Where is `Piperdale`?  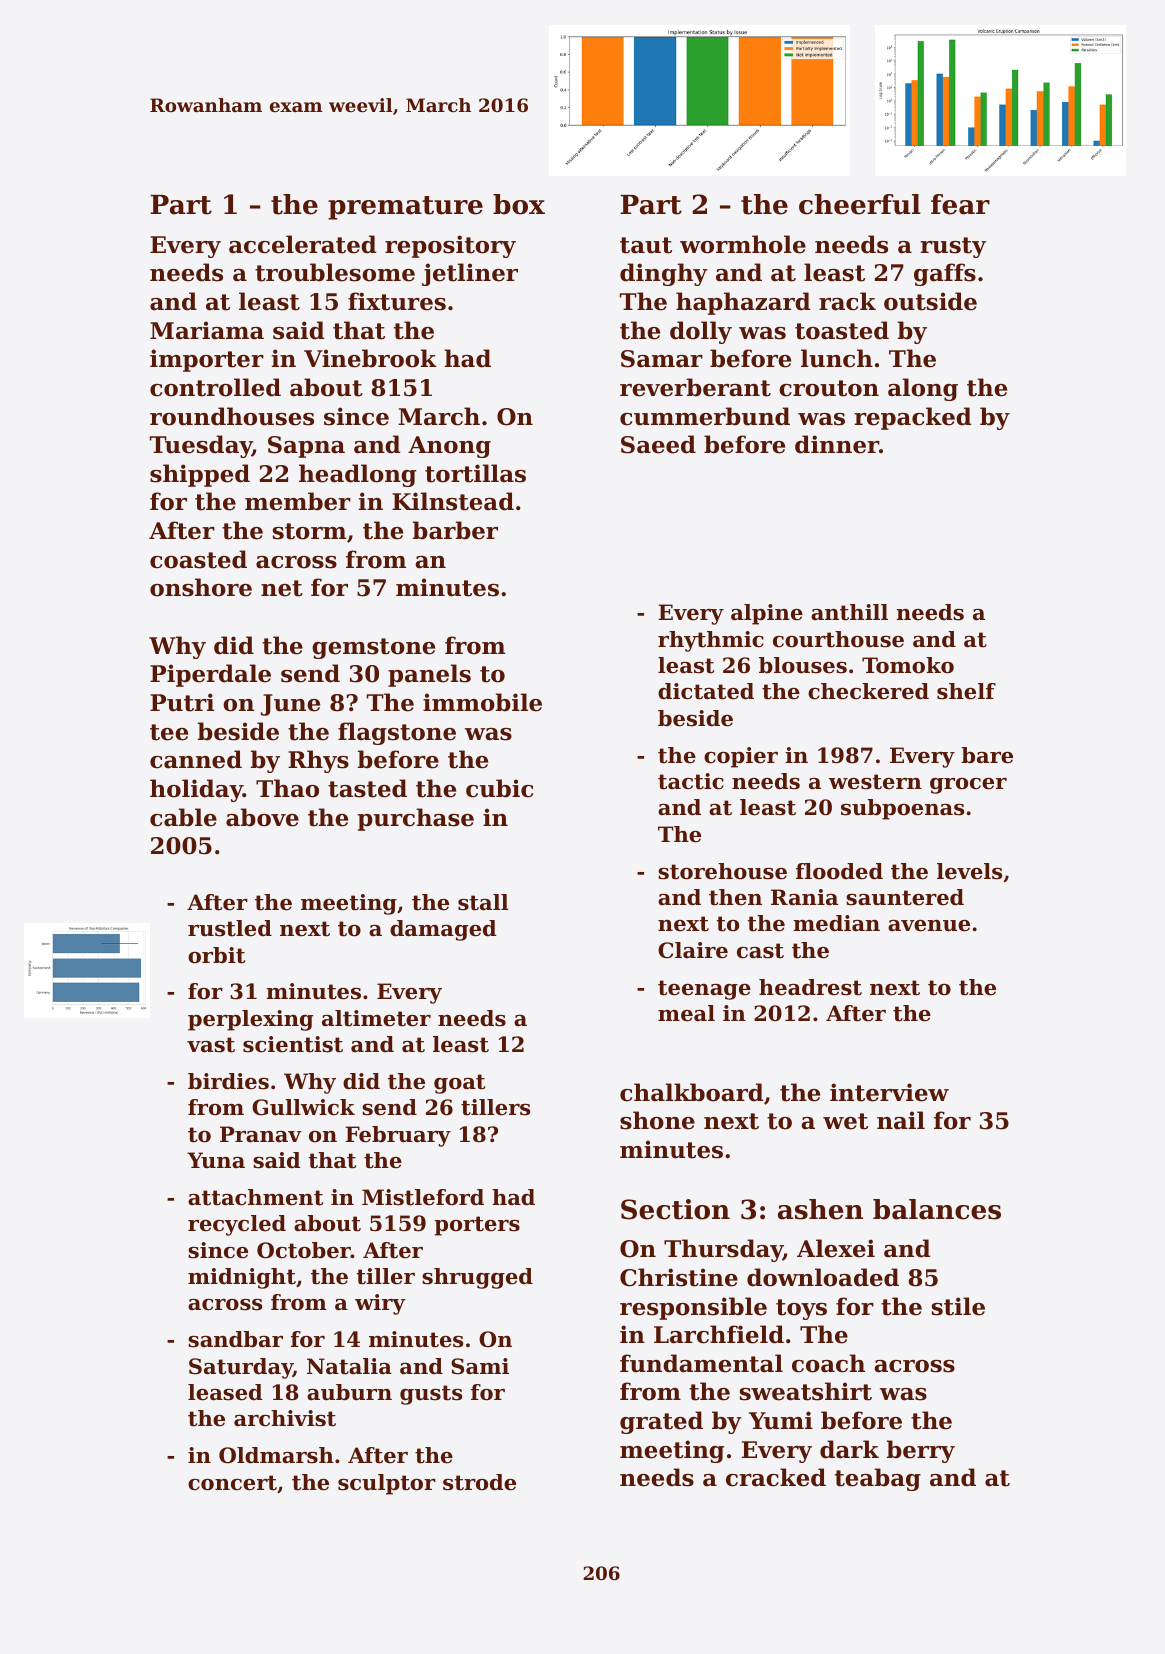 Piperdale is located at coordinates (210, 675).
